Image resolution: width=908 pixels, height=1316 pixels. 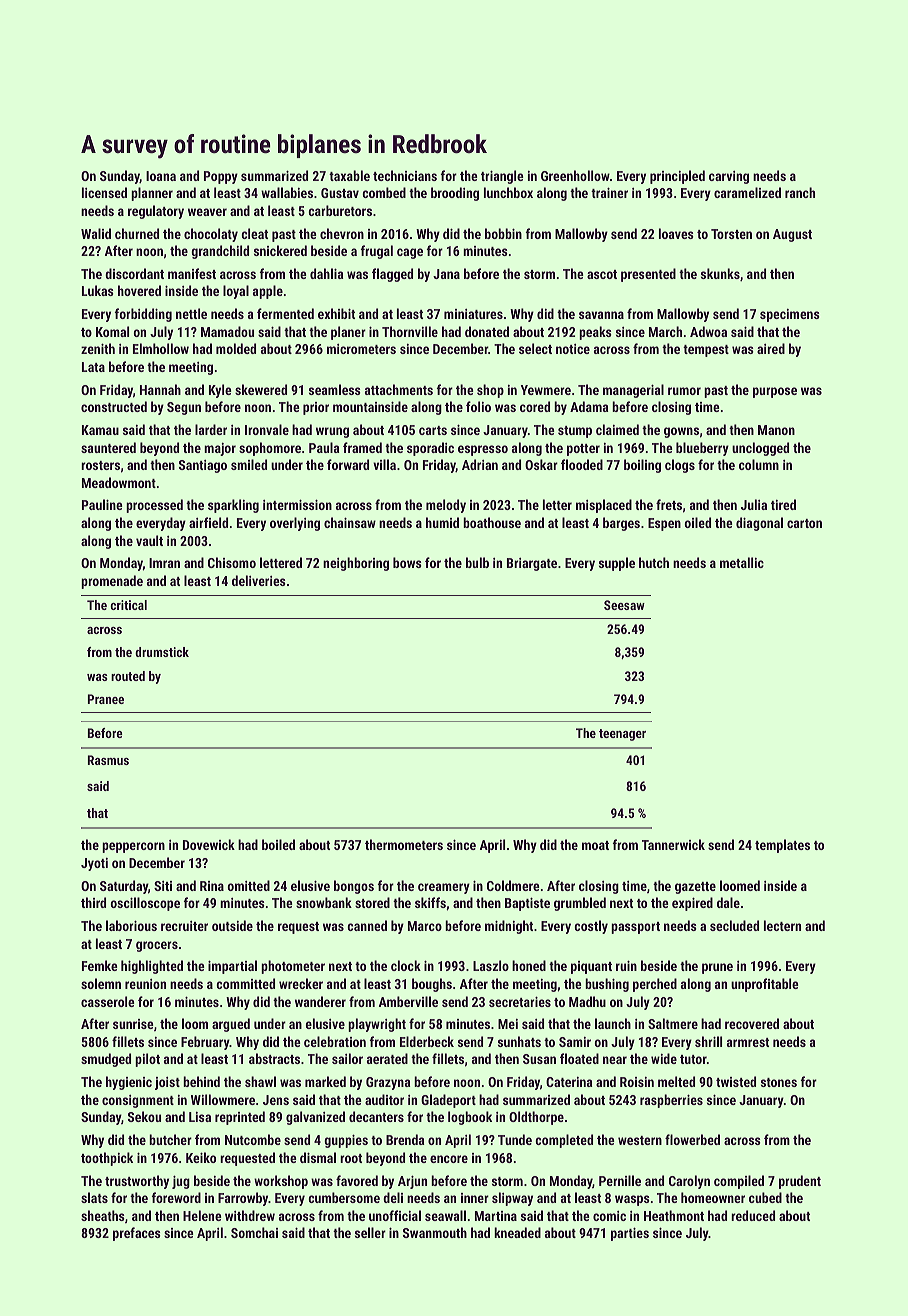 I want to click on grocers, so click(x=157, y=946).
